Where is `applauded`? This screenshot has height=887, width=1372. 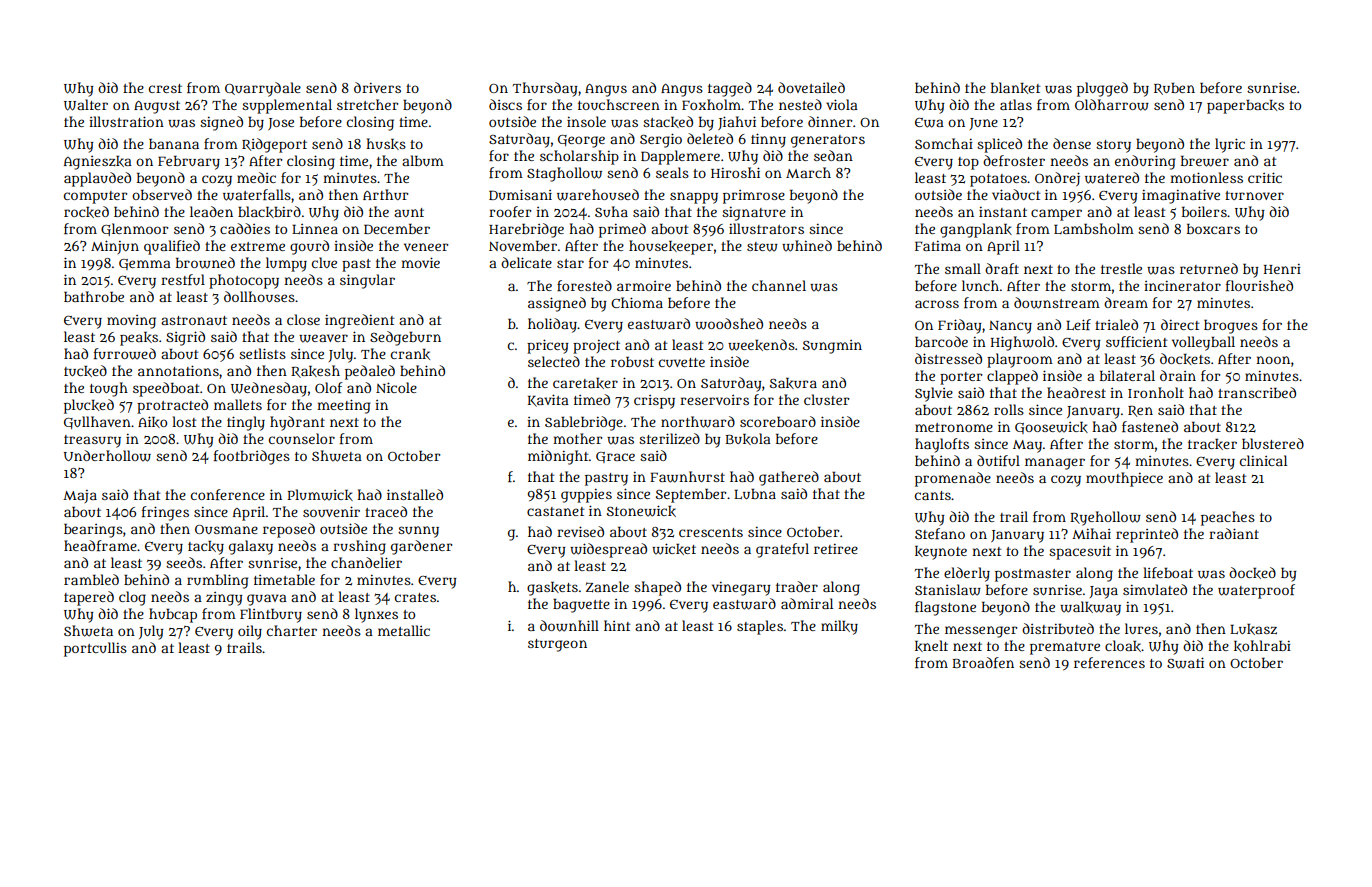
applauded is located at coordinates (97, 179).
